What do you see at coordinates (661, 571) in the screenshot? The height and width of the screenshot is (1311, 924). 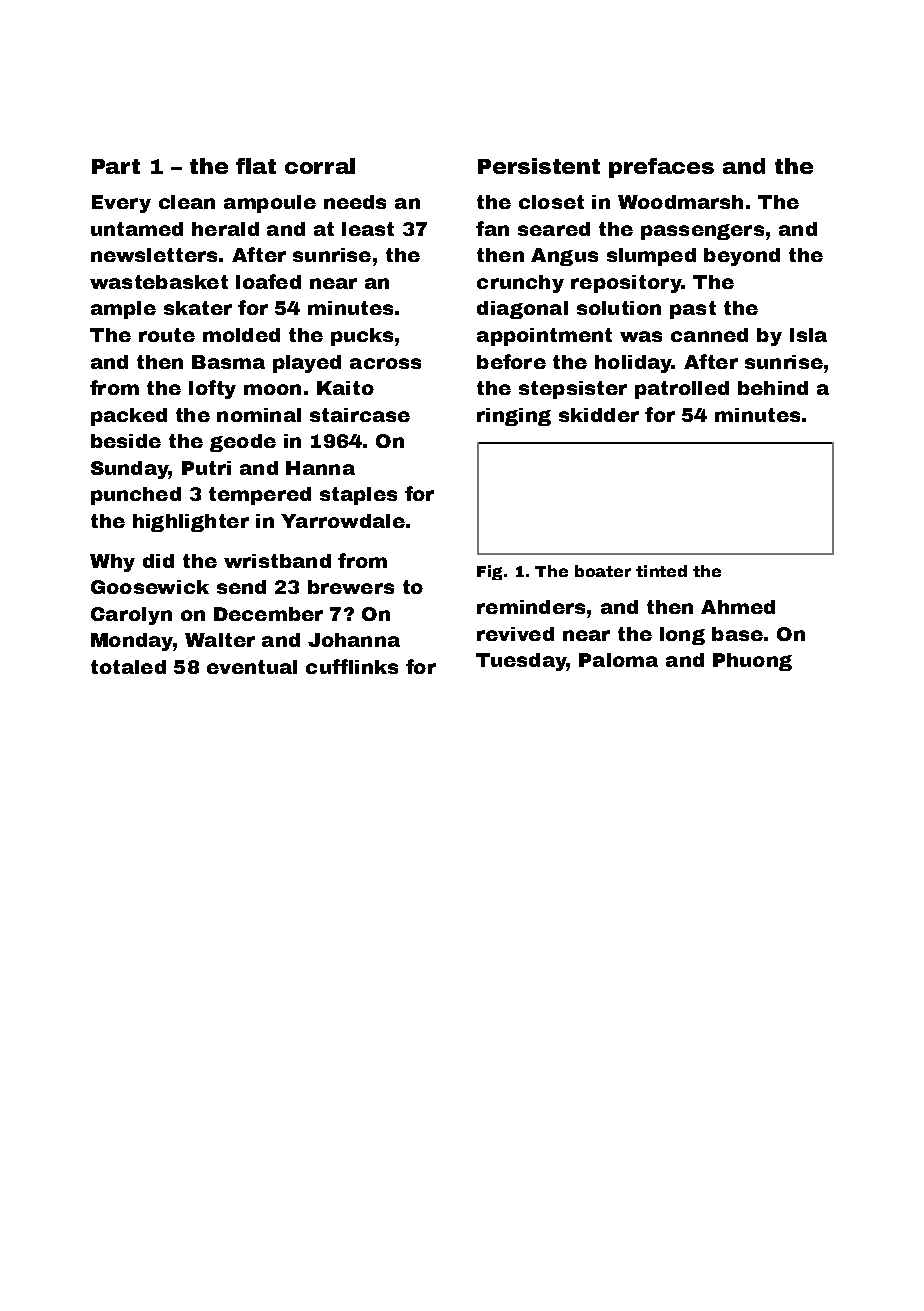 I see `tinted` at bounding box center [661, 571].
